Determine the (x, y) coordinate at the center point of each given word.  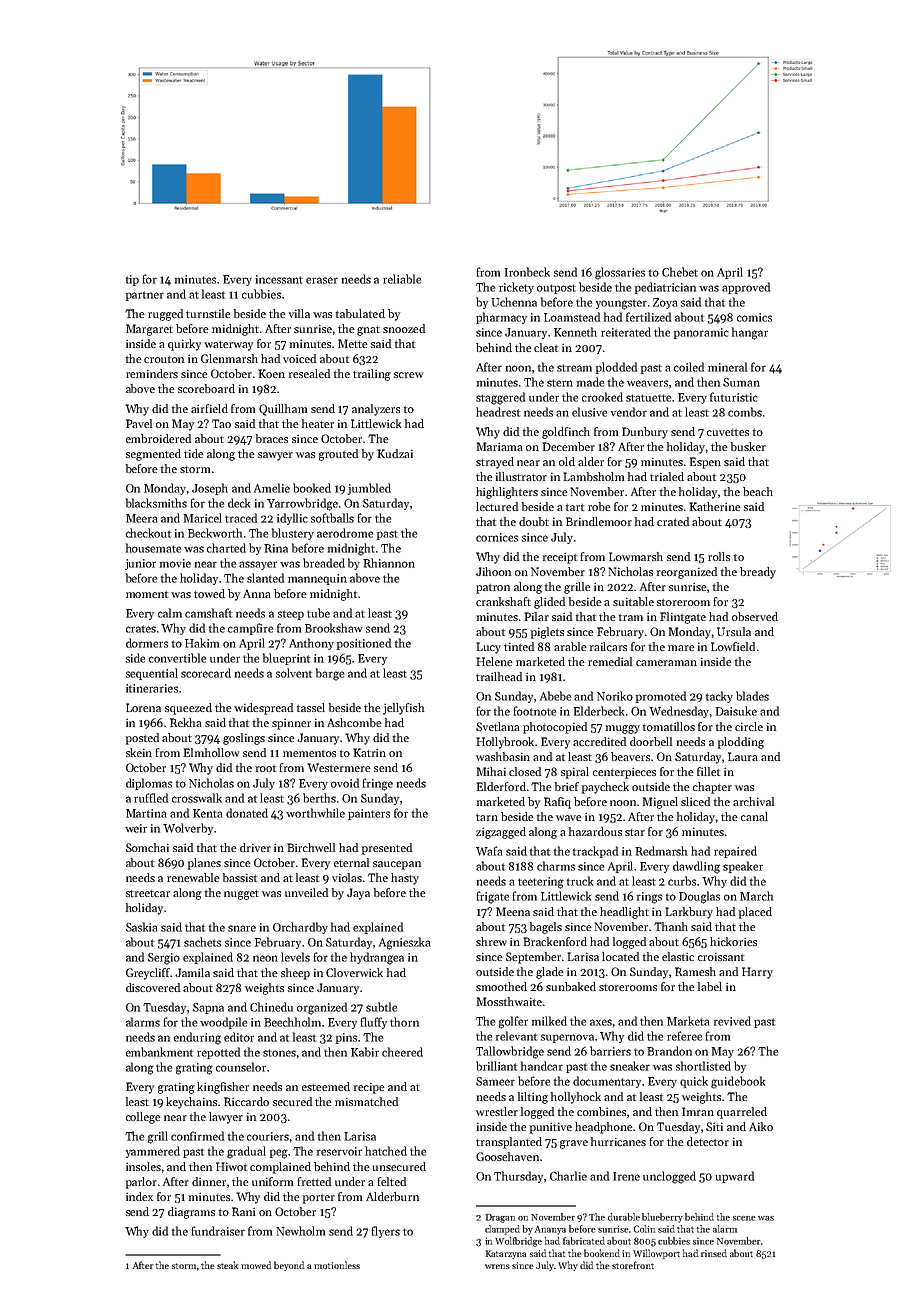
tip (132, 280)
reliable (402, 279)
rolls (719, 556)
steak (227, 1265)
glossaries (620, 273)
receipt (560, 558)
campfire (250, 629)
